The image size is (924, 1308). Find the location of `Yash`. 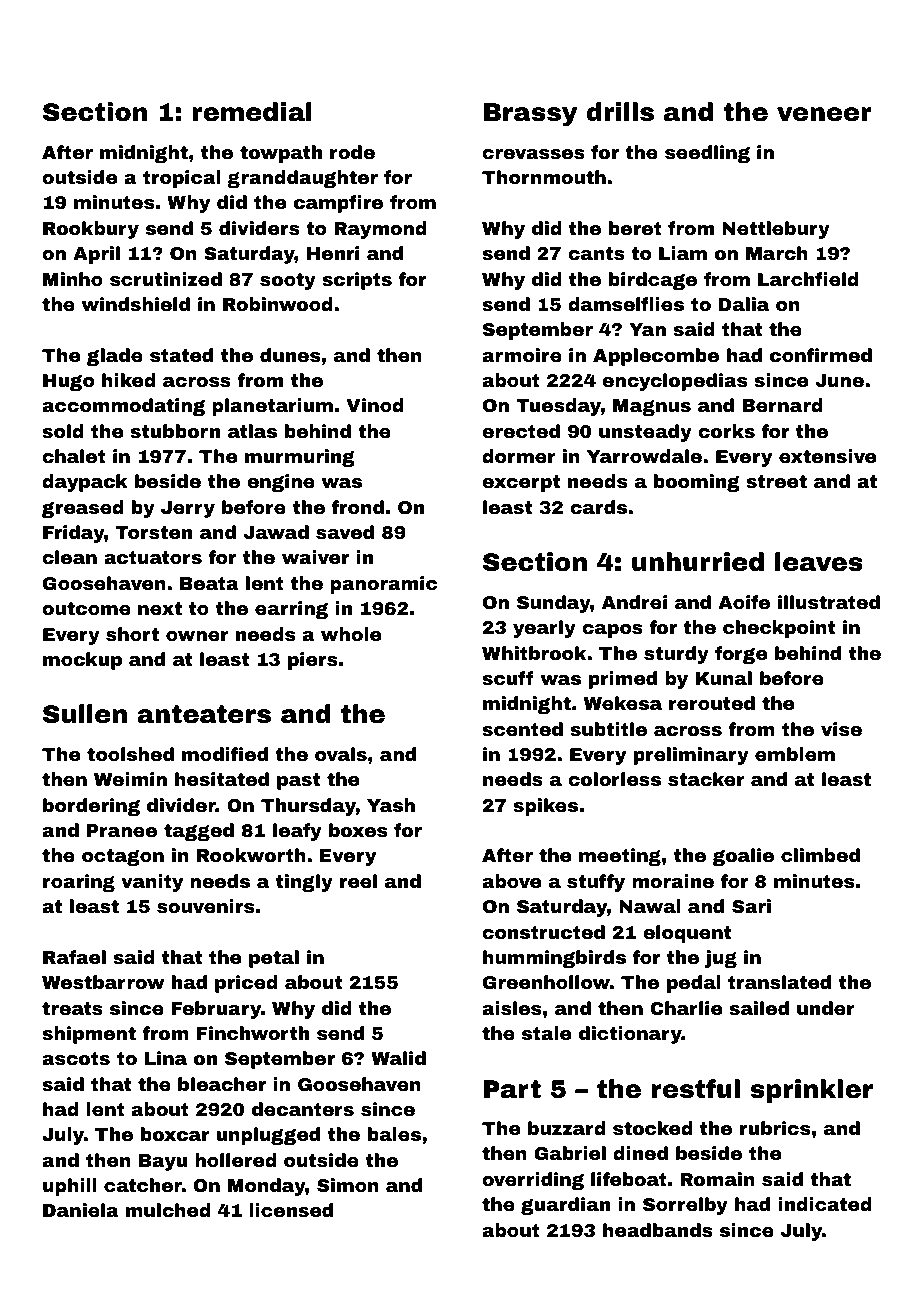

Yash is located at coordinates (391, 805).
